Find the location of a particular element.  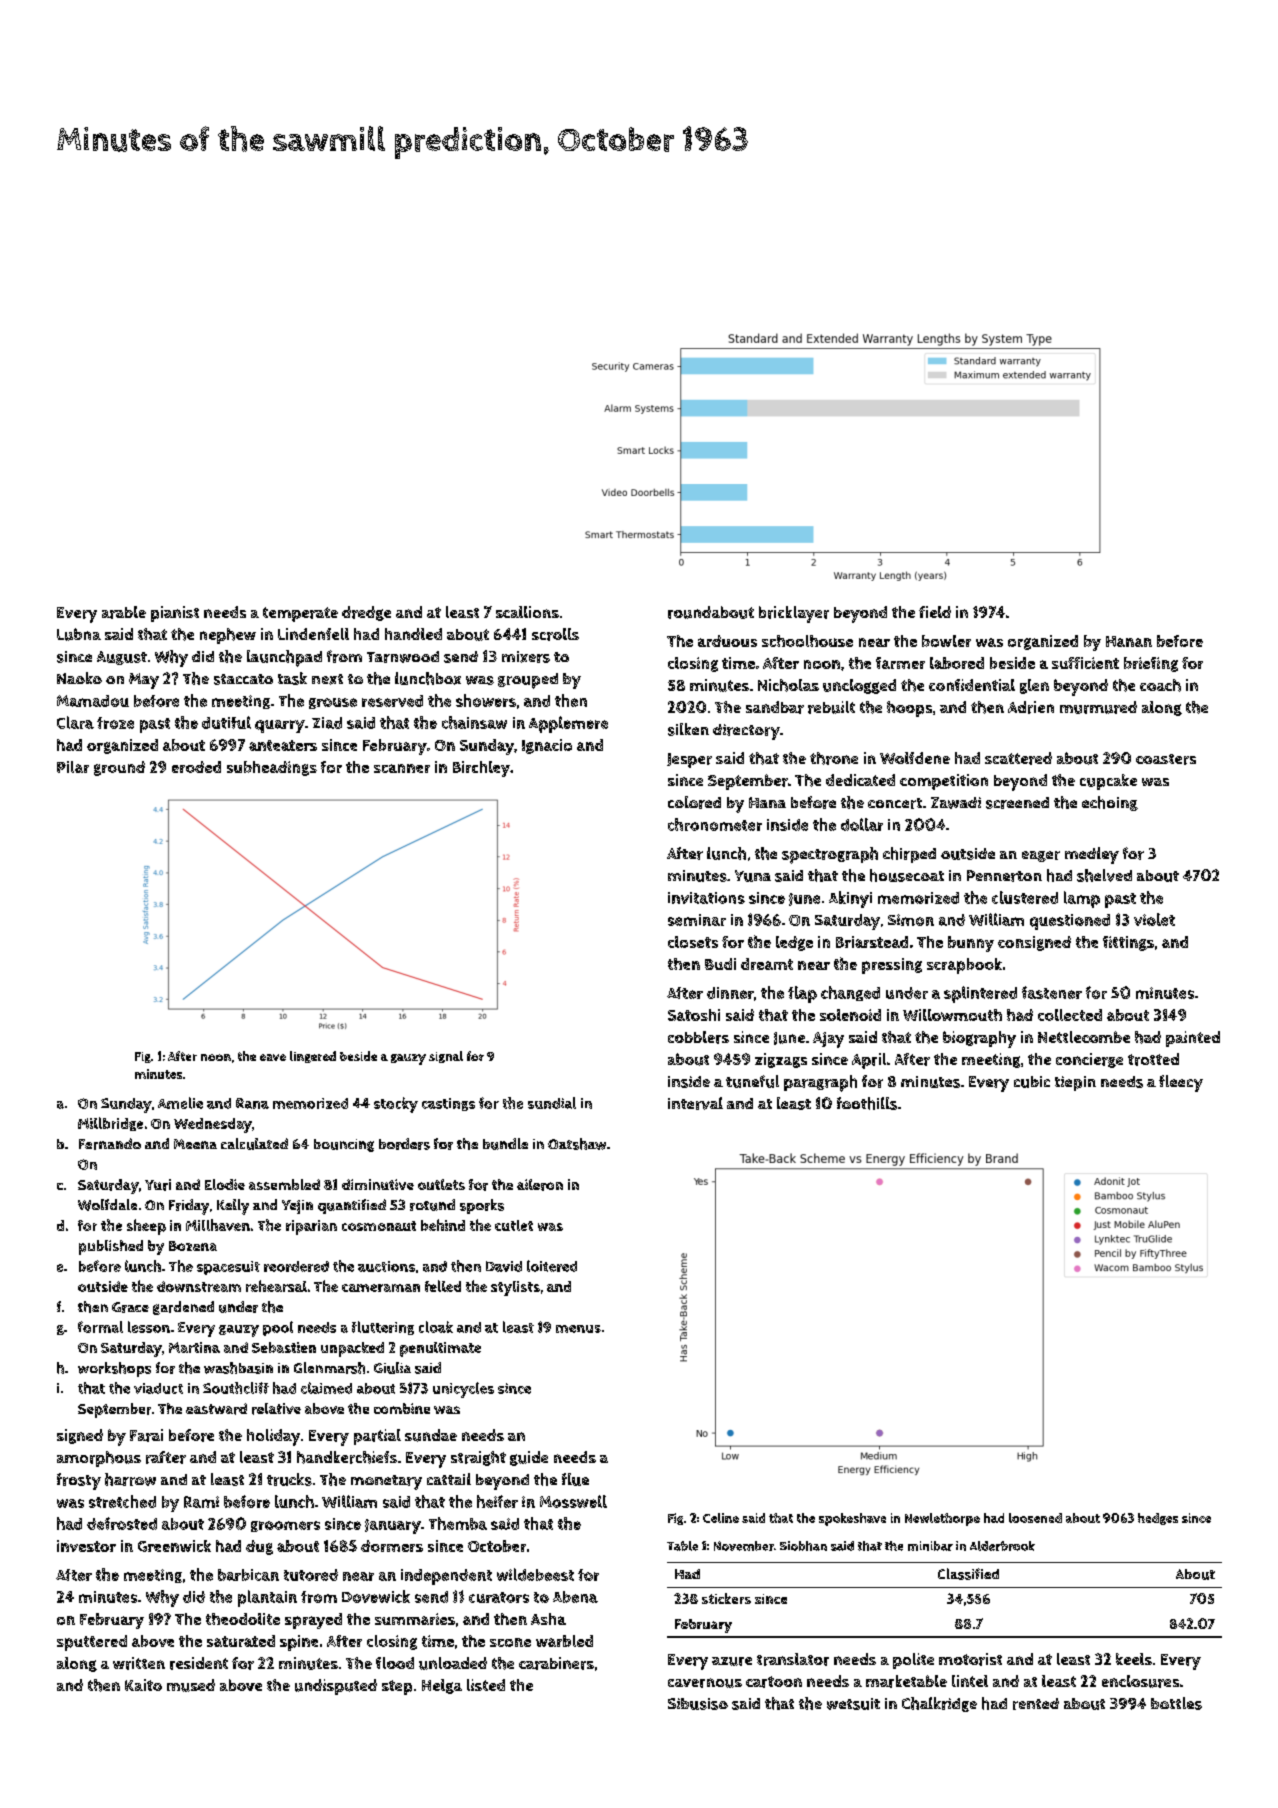

eager is located at coordinates (1041, 856).
